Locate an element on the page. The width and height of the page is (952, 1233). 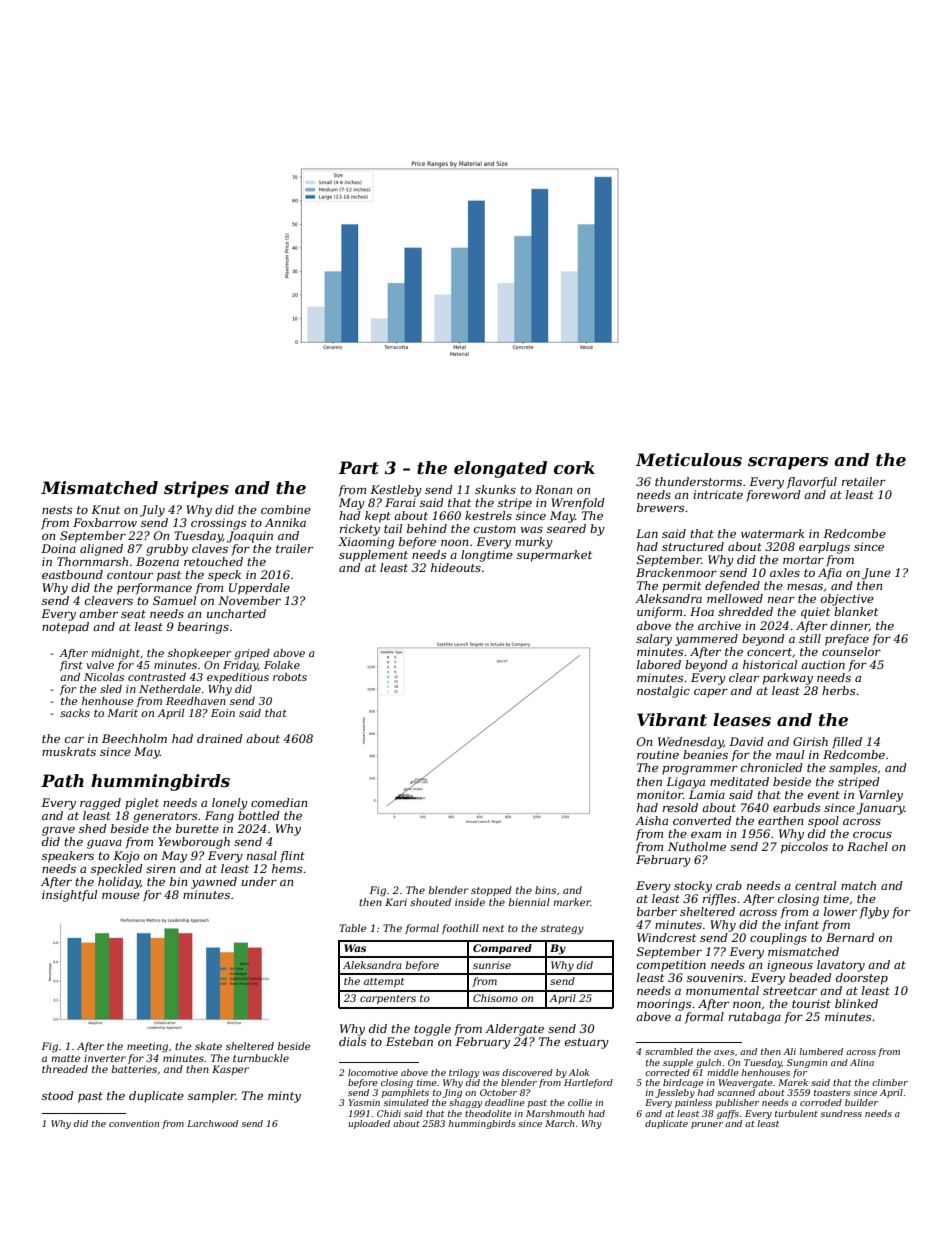
murky is located at coordinates (534, 543).
